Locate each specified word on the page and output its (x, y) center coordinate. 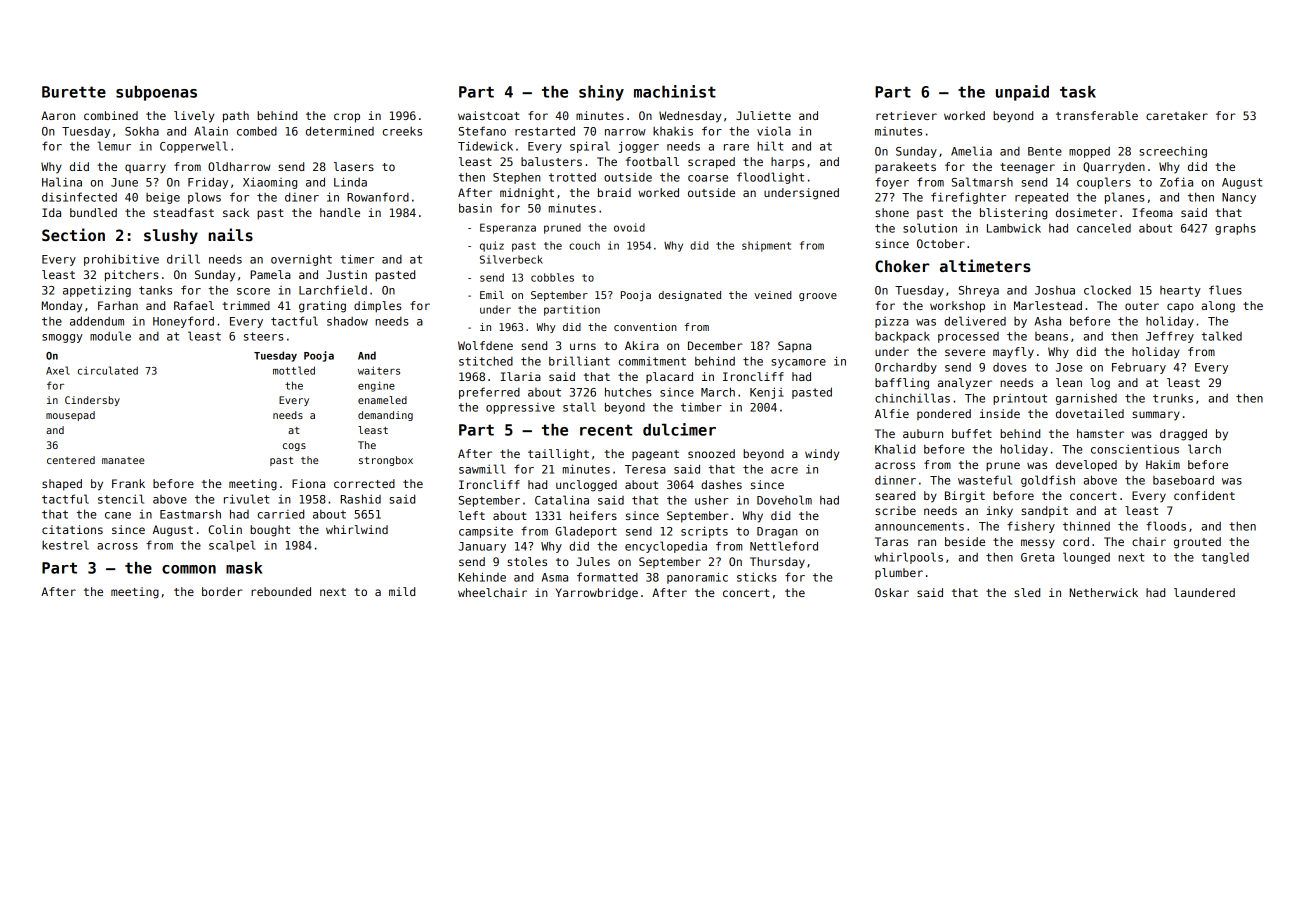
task (1078, 92)
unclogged (586, 486)
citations (72, 529)
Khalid (895, 449)
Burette (74, 92)
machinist (675, 91)
